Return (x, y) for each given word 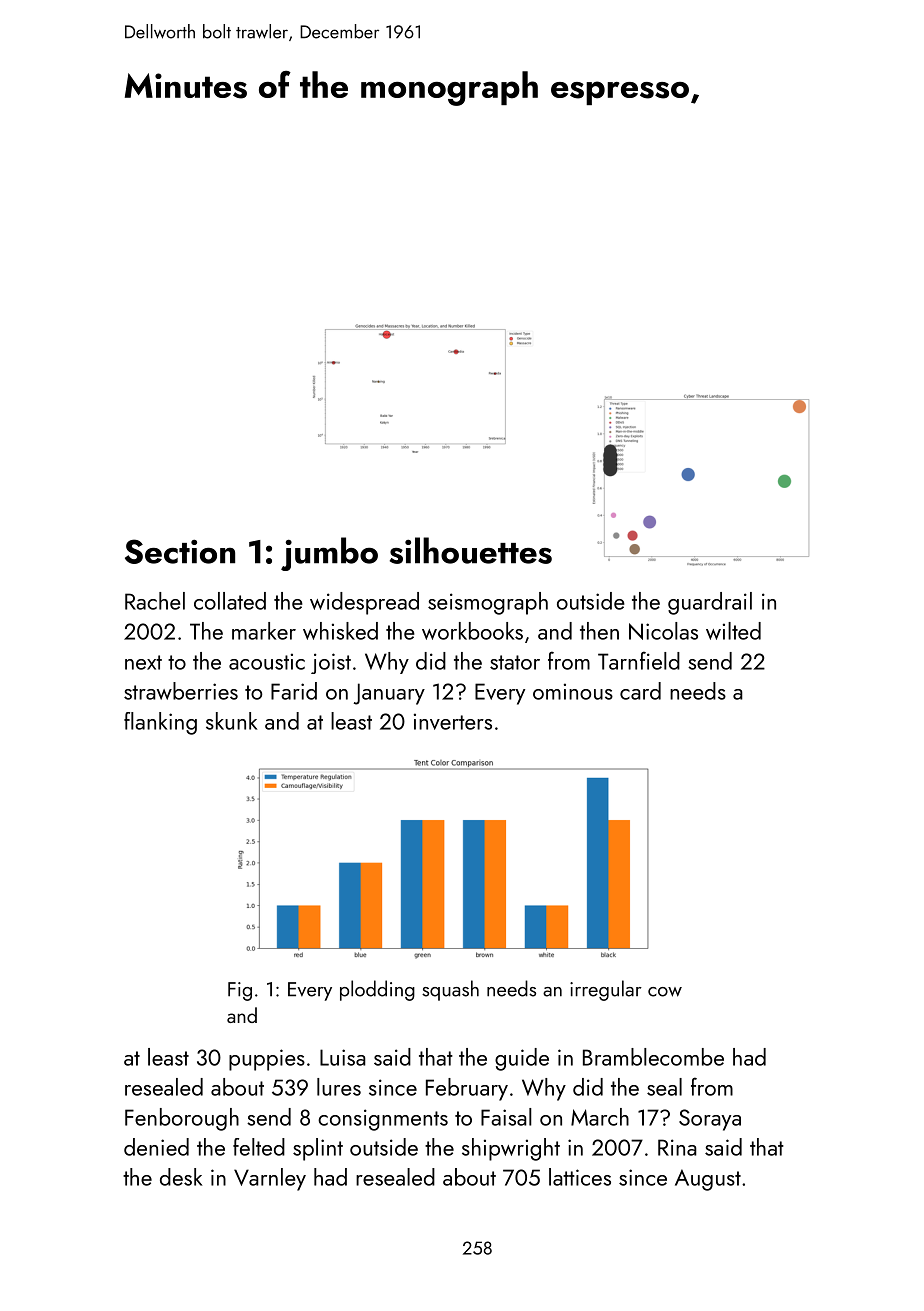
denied (156, 1147)
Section (180, 551)
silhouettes (471, 550)
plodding (377, 990)
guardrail (710, 603)
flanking (160, 723)
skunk (231, 721)
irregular (606, 990)
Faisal (506, 1117)
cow (665, 992)
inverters (453, 721)
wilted (733, 631)
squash (450, 990)
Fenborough (182, 1119)
